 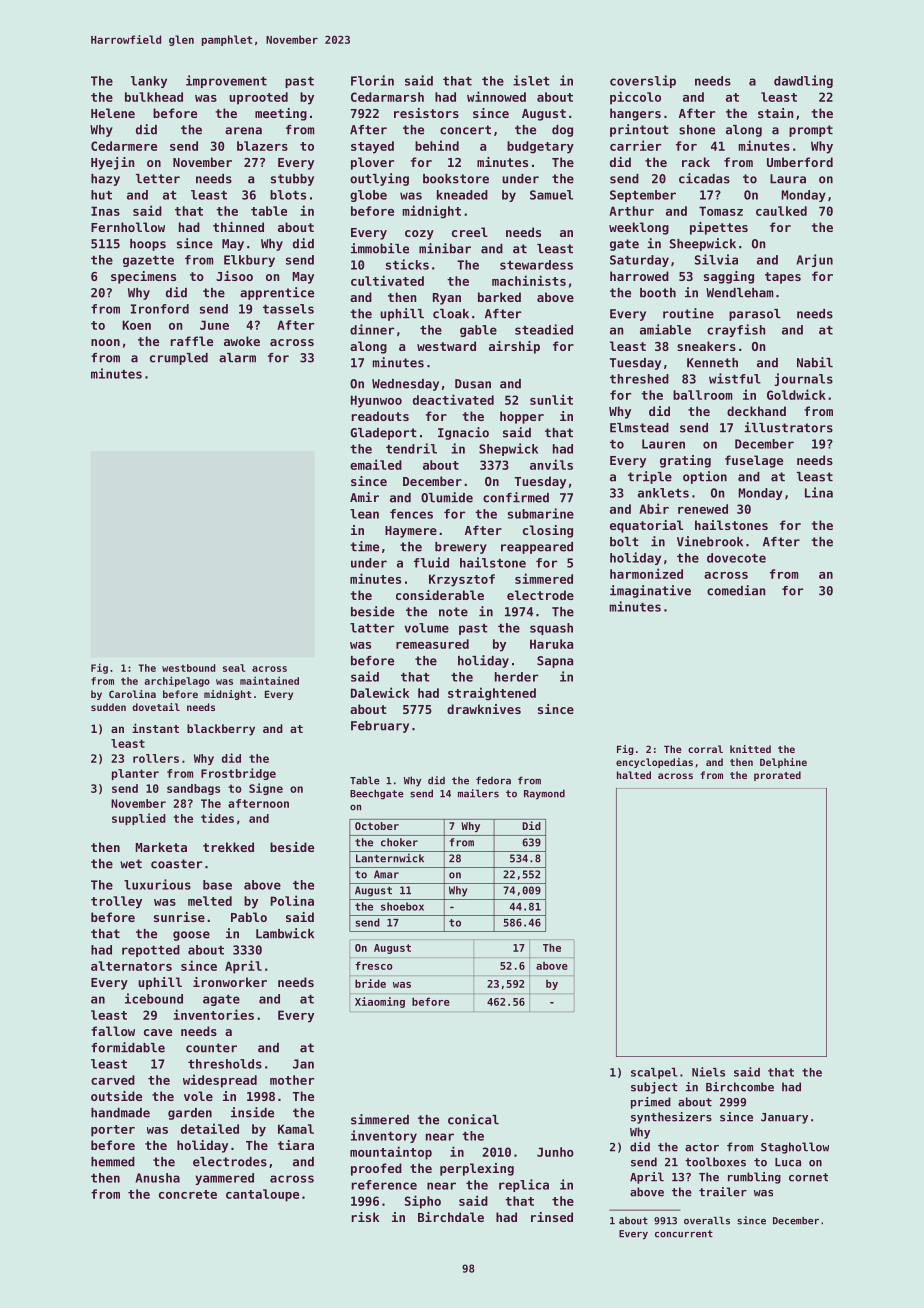 I want to click on deckhand, so click(x=756, y=411).
